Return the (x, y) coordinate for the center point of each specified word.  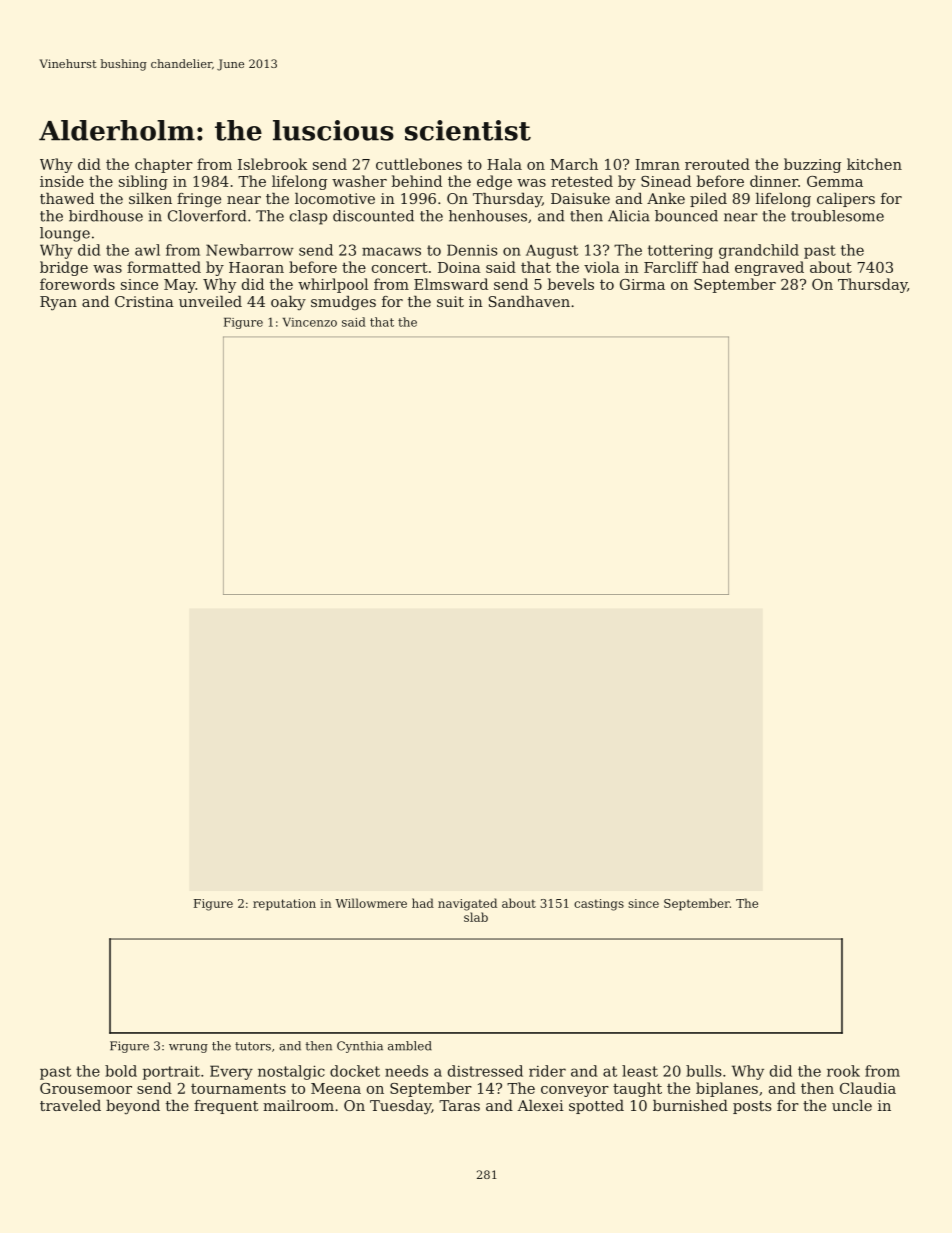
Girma (642, 284)
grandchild (759, 251)
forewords (77, 284)
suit (450, 301)
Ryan (58, 303)
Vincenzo (310, 322)
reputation (284, 905)
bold (121, 1071)
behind (417, 181)
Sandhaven (529, 301)
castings (599, 905)
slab (476, 917)
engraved (769, 268)
